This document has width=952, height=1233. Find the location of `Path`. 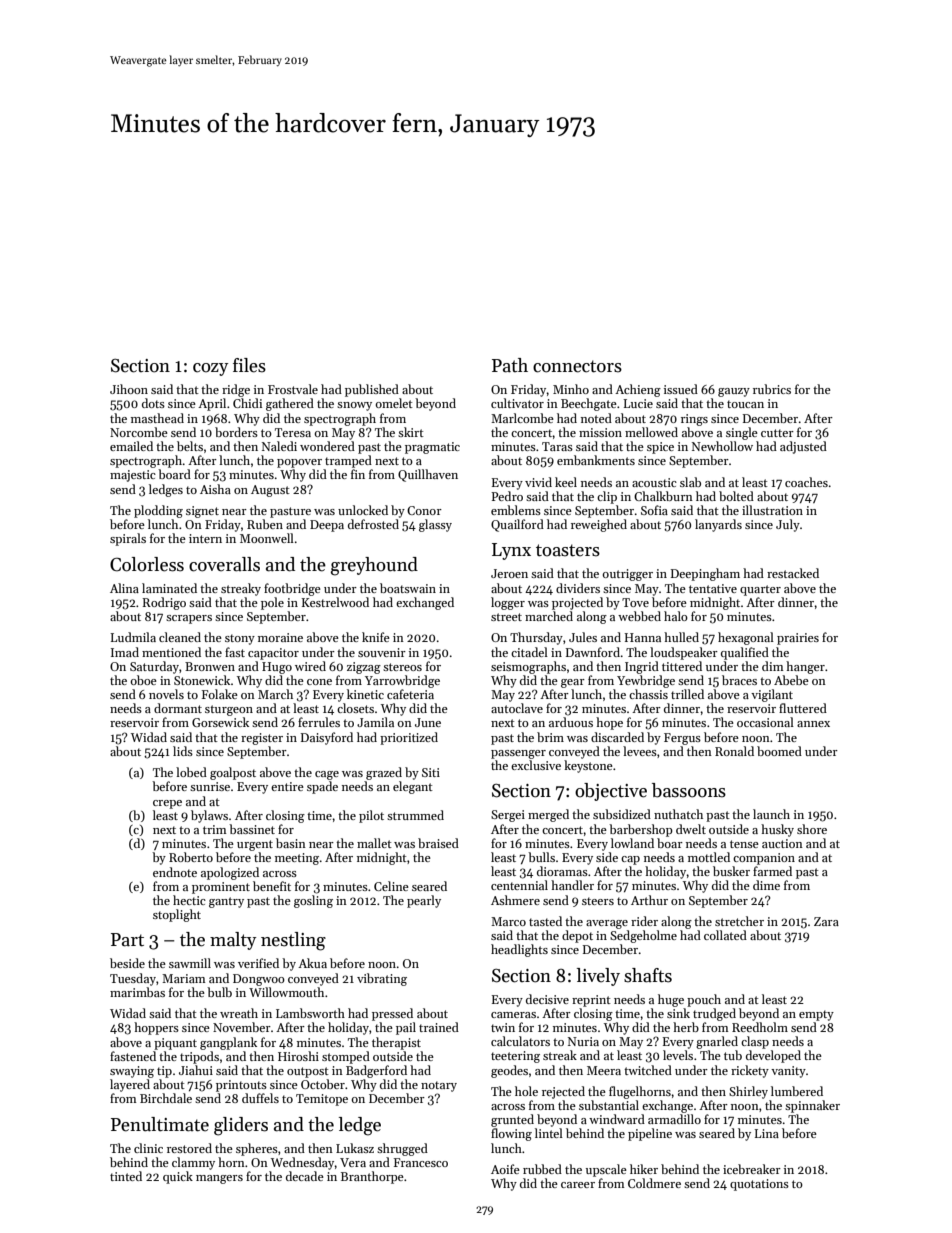

Path is located at coordinates (510, 365).
